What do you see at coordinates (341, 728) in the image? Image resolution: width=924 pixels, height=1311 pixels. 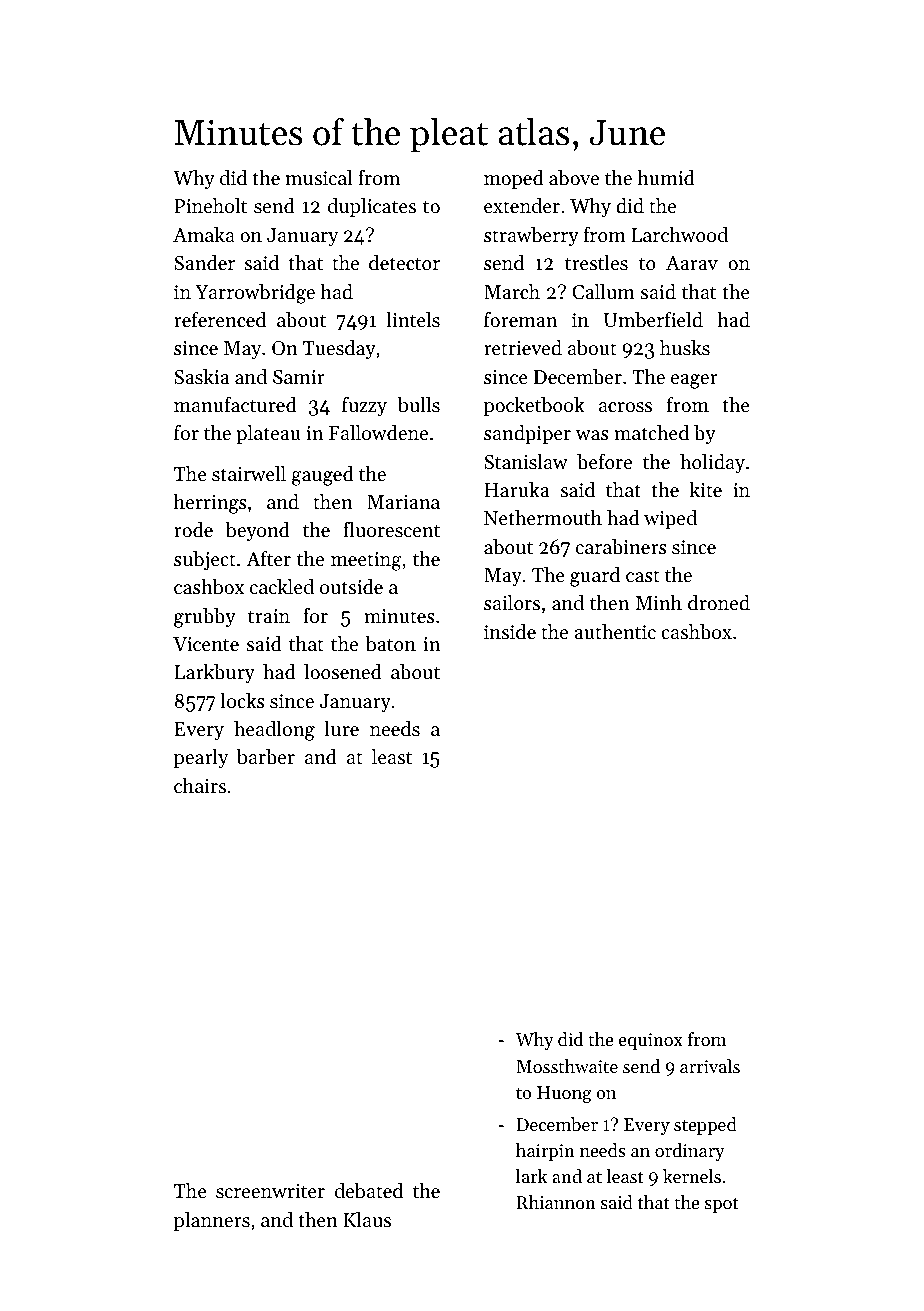 I see `lure` at bounding box center [341, 728].
